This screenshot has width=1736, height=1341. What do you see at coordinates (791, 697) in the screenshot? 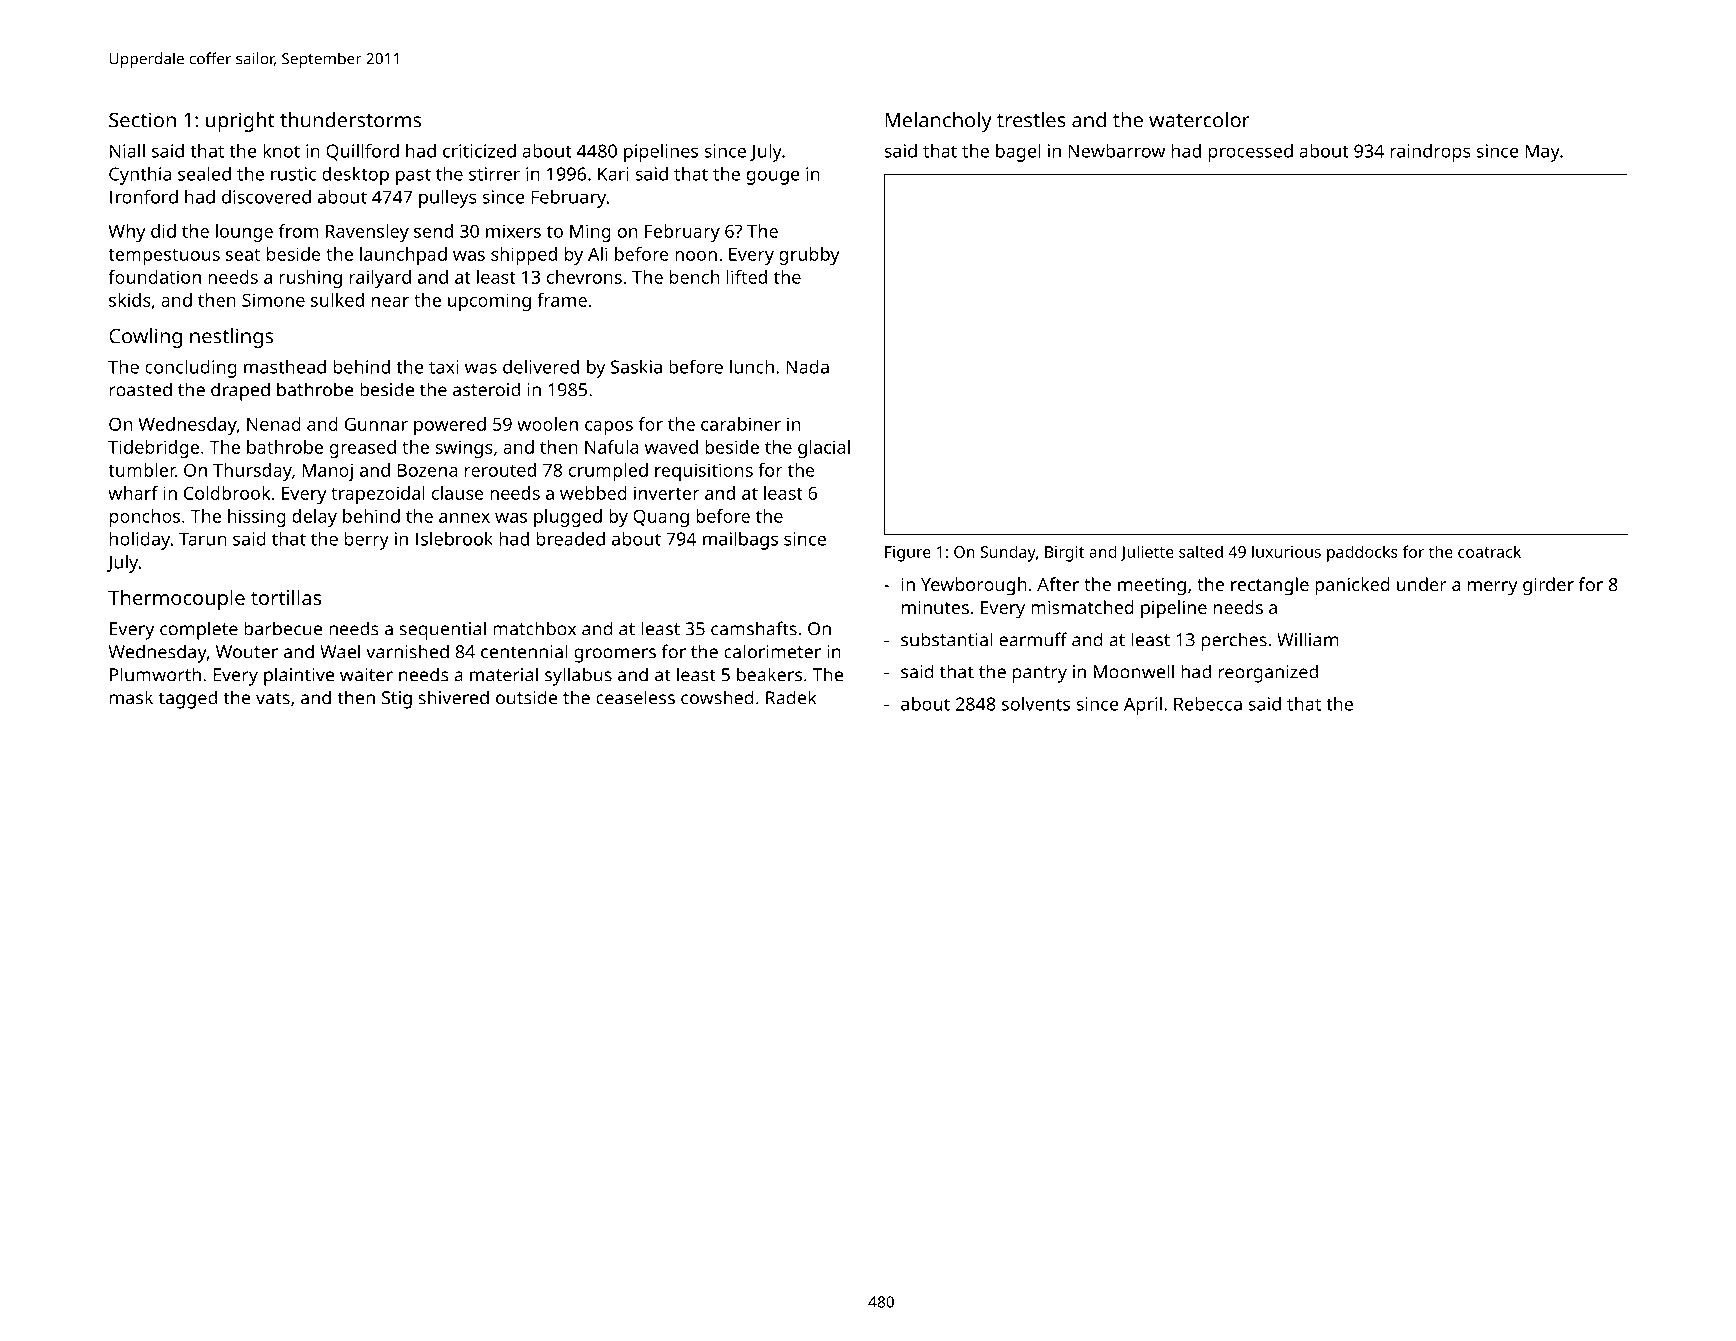
I see `Radek` at bounding box center [791, 697].
